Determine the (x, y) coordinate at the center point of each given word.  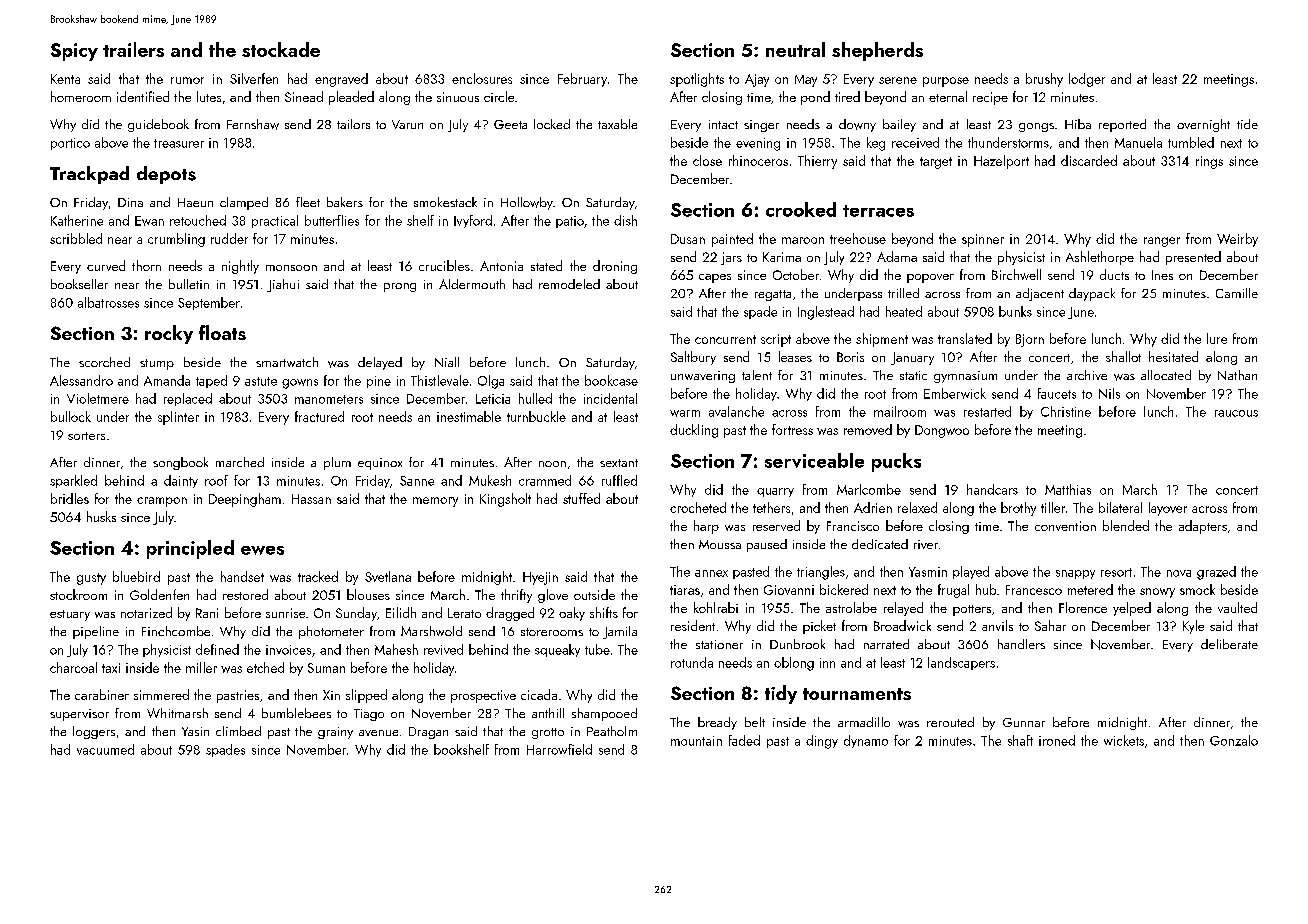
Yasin (195, 731)
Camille (1237, 293)
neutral (795, 49)
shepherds (877, 51)
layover (1168, 509)
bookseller (79, 284)
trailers (133, 49)
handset (242, 576)
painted (732, 240)
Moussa (720, 544)
